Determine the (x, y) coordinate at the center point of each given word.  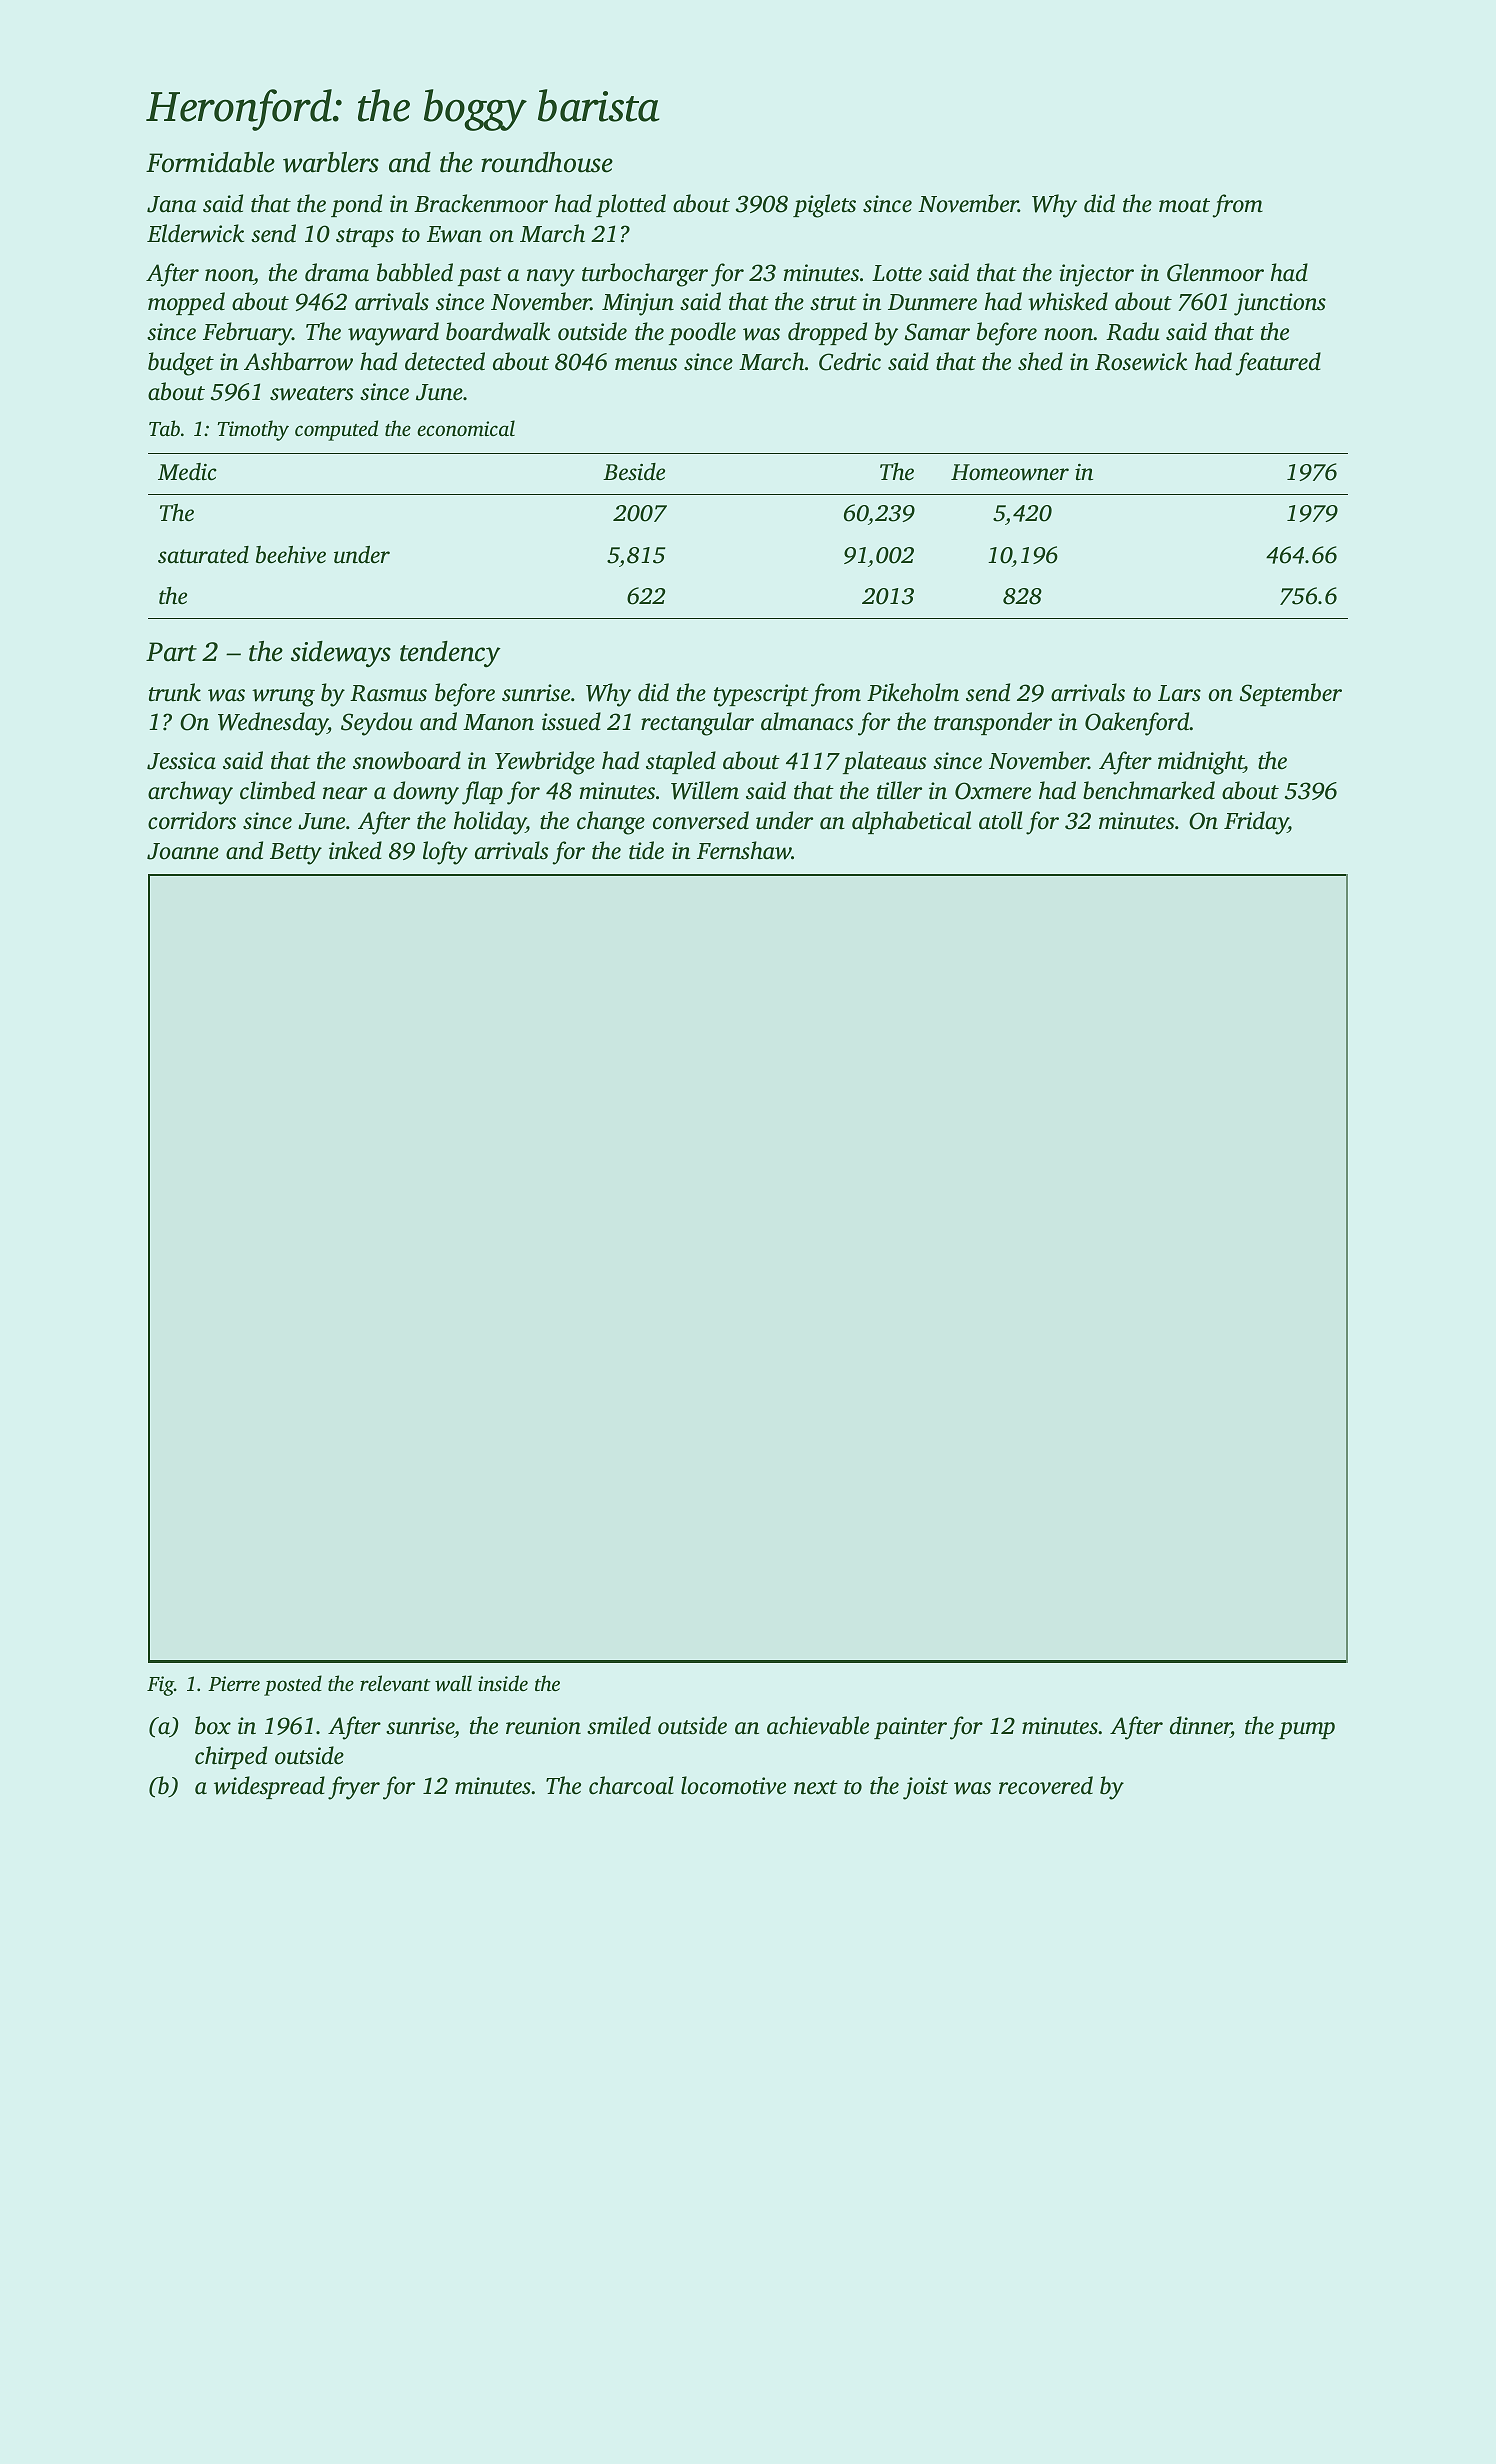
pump (1307, 1730)
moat (1184, 205)
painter (910, 1728)
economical (466, 428)
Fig (160, 1686)
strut (833, 303)
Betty (296, 854)
